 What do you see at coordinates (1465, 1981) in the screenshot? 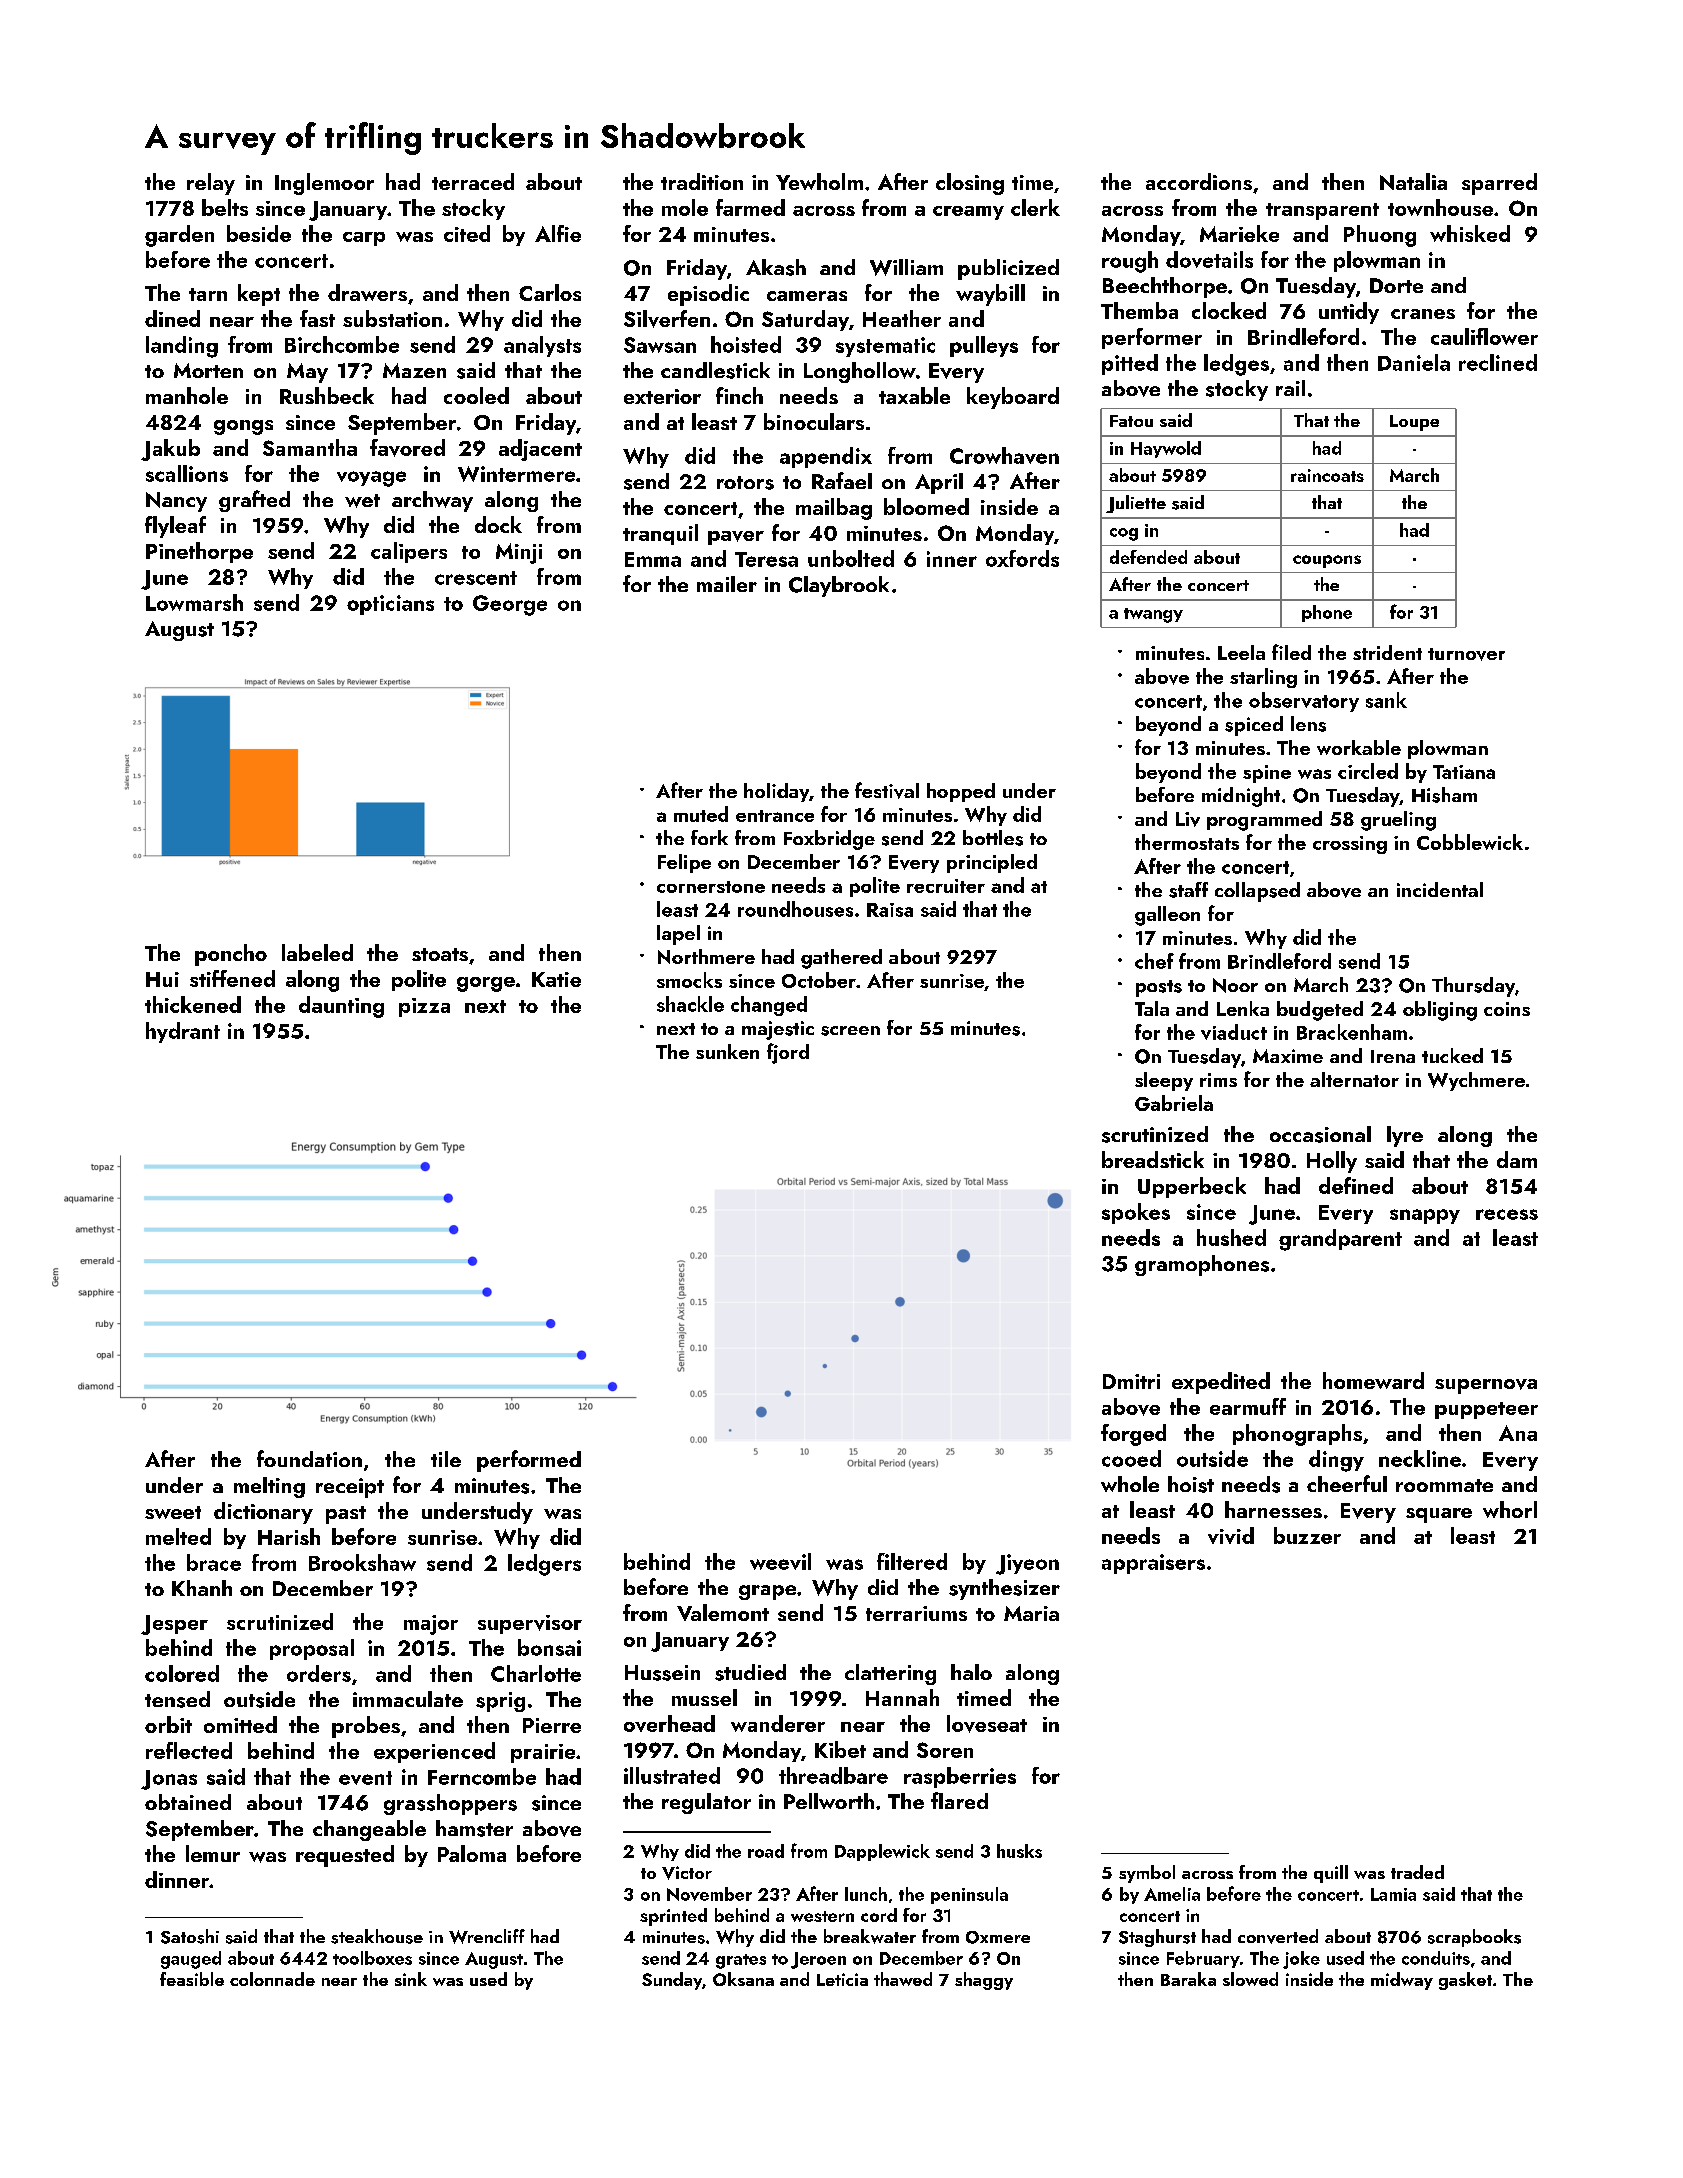
I see `gasket` at bounding box center [1465, 1981].
